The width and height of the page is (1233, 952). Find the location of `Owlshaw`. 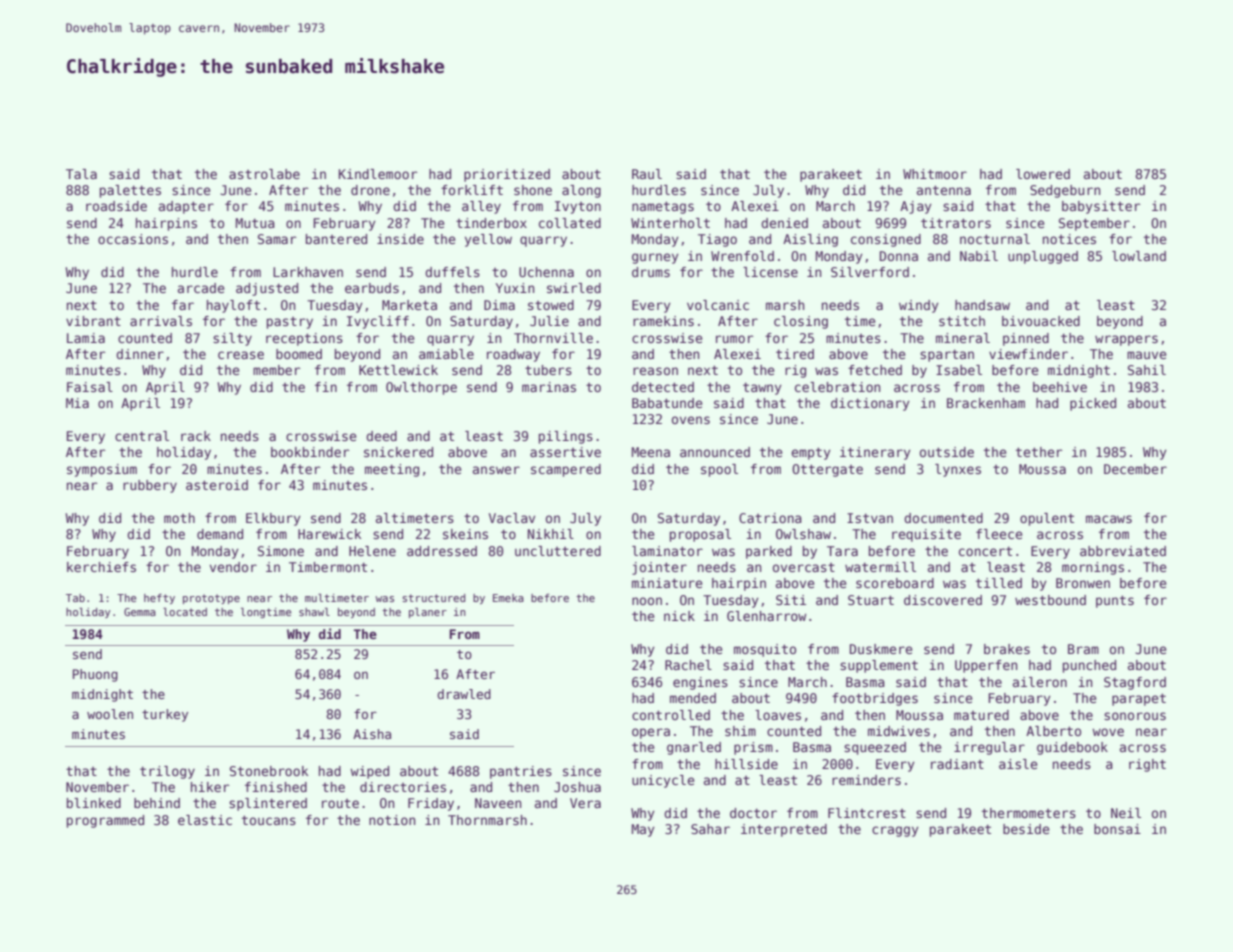

Owlshaw is located at coordinates (803, 534).
